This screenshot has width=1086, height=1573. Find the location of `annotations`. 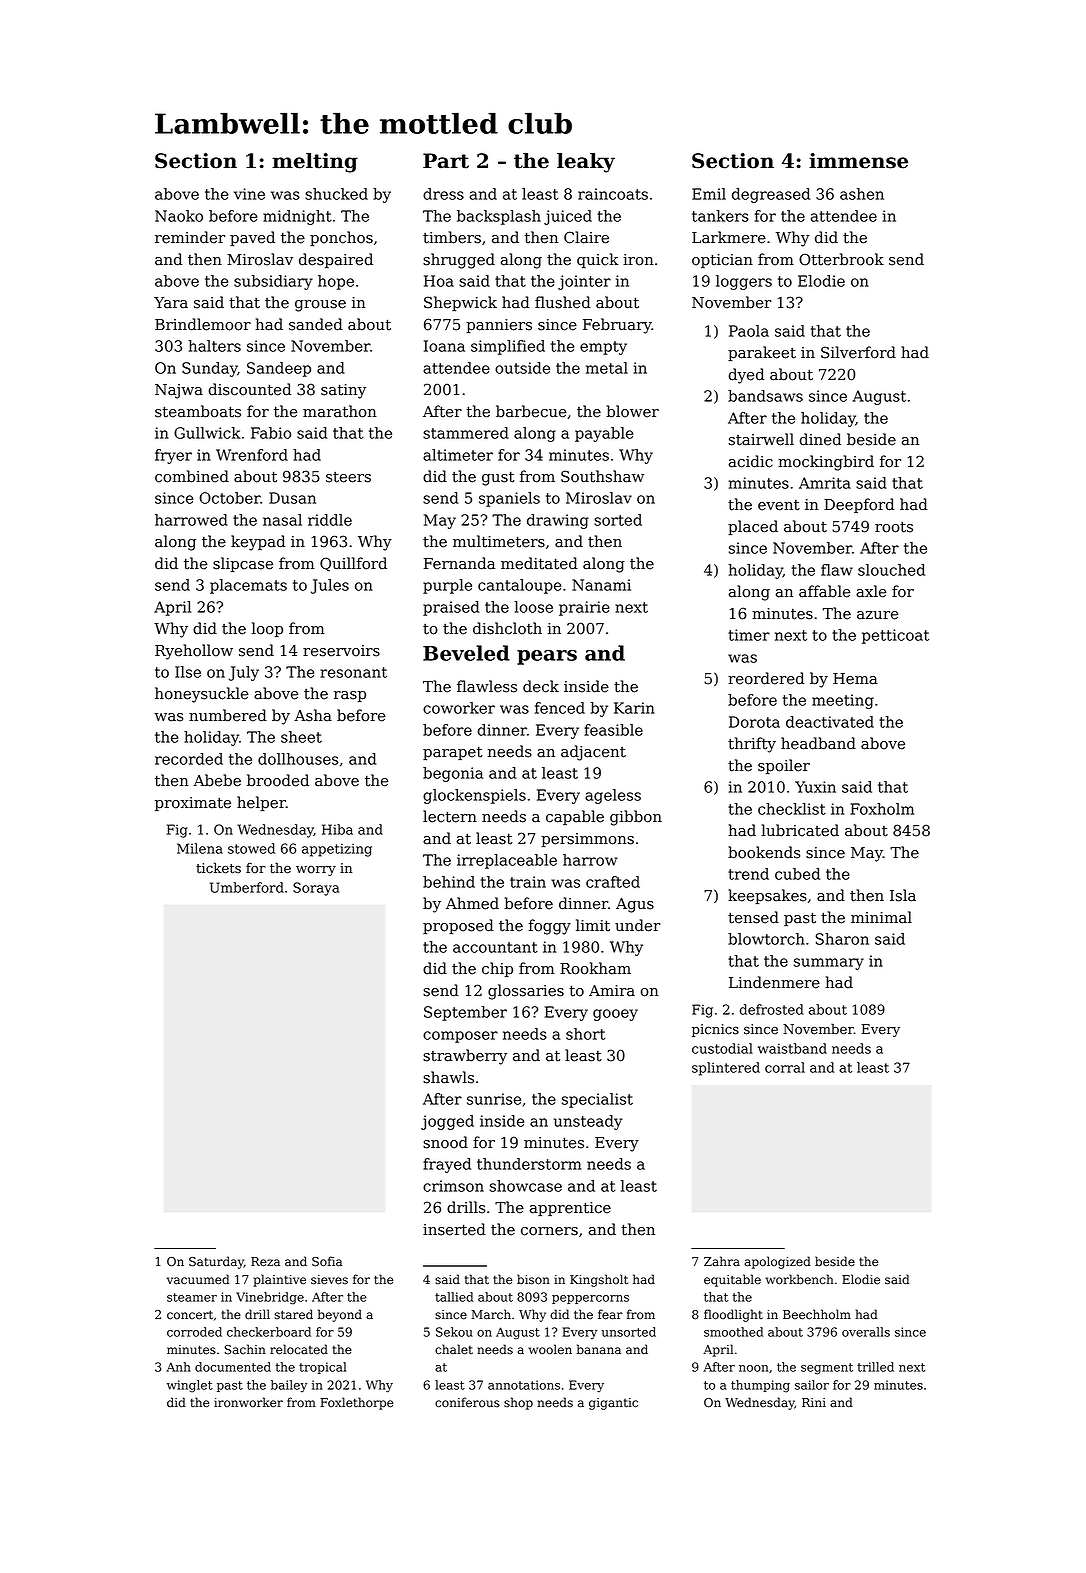

annotations is located at coordinates (524, 1385).
